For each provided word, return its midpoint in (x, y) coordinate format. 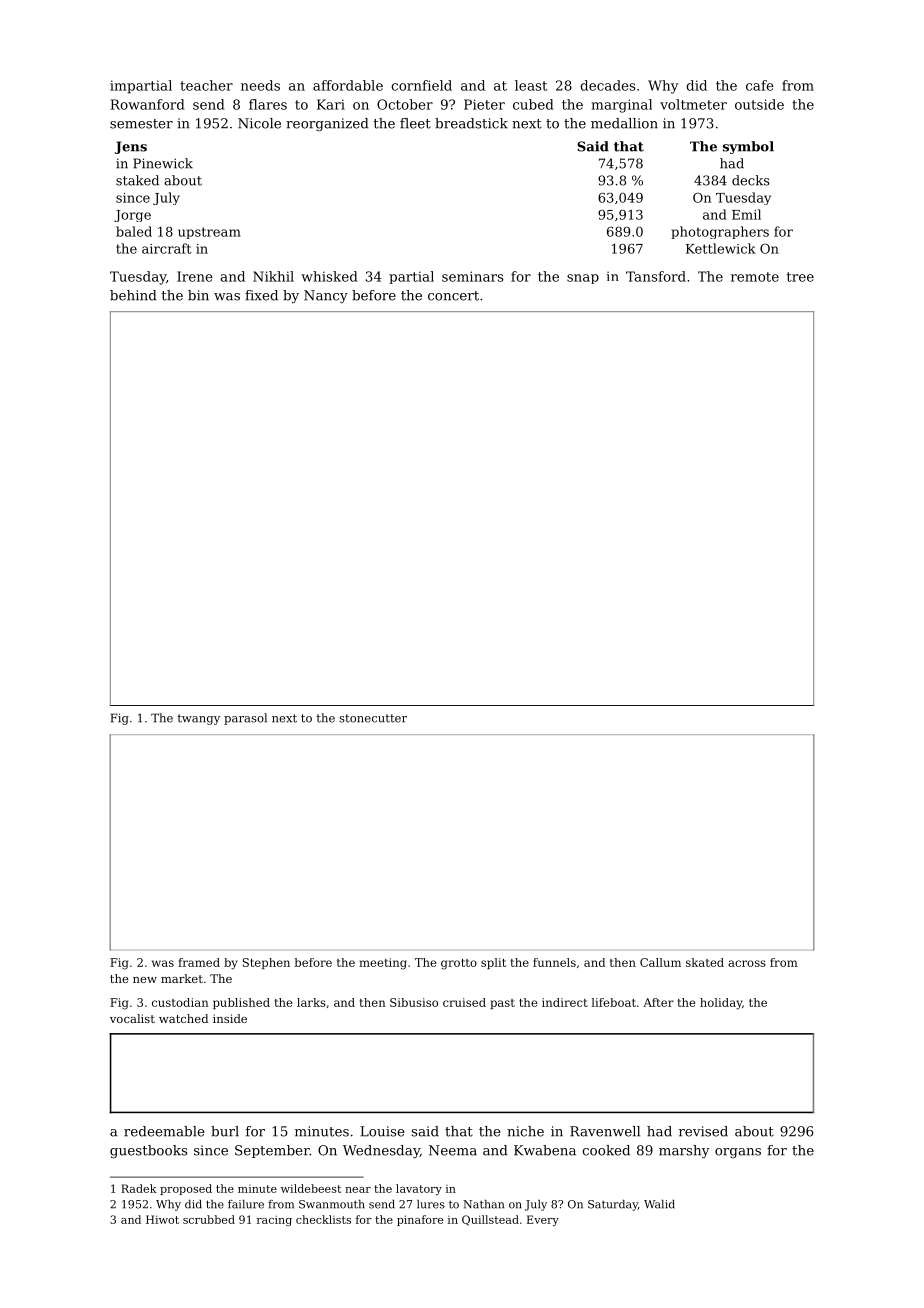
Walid (659, 1204)
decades (607, 85)
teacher (206, 85)
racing (274, 1221)
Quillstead (490, 1220)
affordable (348, 85)
